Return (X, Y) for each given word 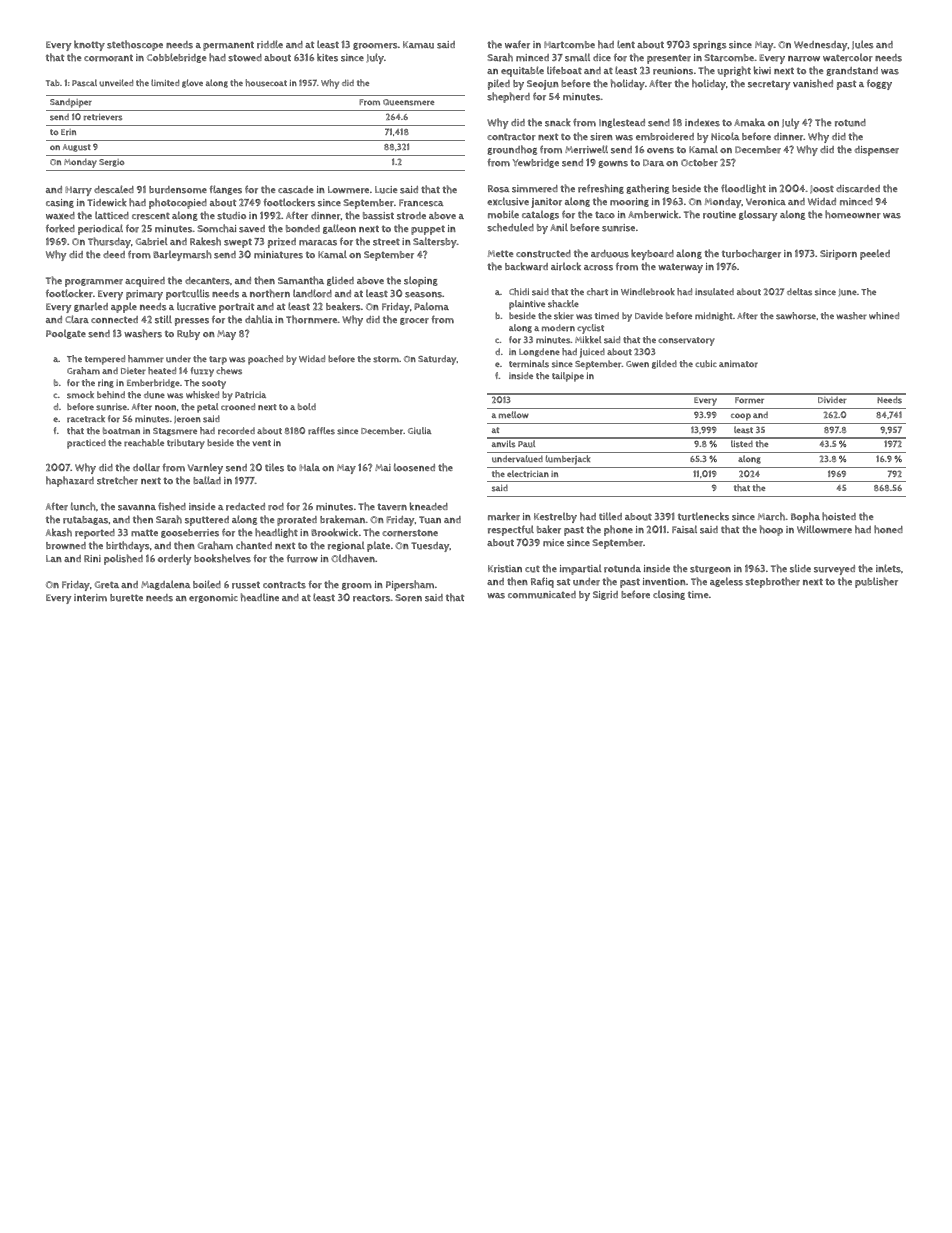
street (386, 242)
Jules (862, 45)
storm (386, 359)
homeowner (853, 214)
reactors (372, 598)
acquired (145, 282)
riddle (270, 44)
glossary (758, 215)
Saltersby (435, 242)
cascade (295, 190)
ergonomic (213, 598)
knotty (89, 45)
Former (749, 400)
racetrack (86, 419)
